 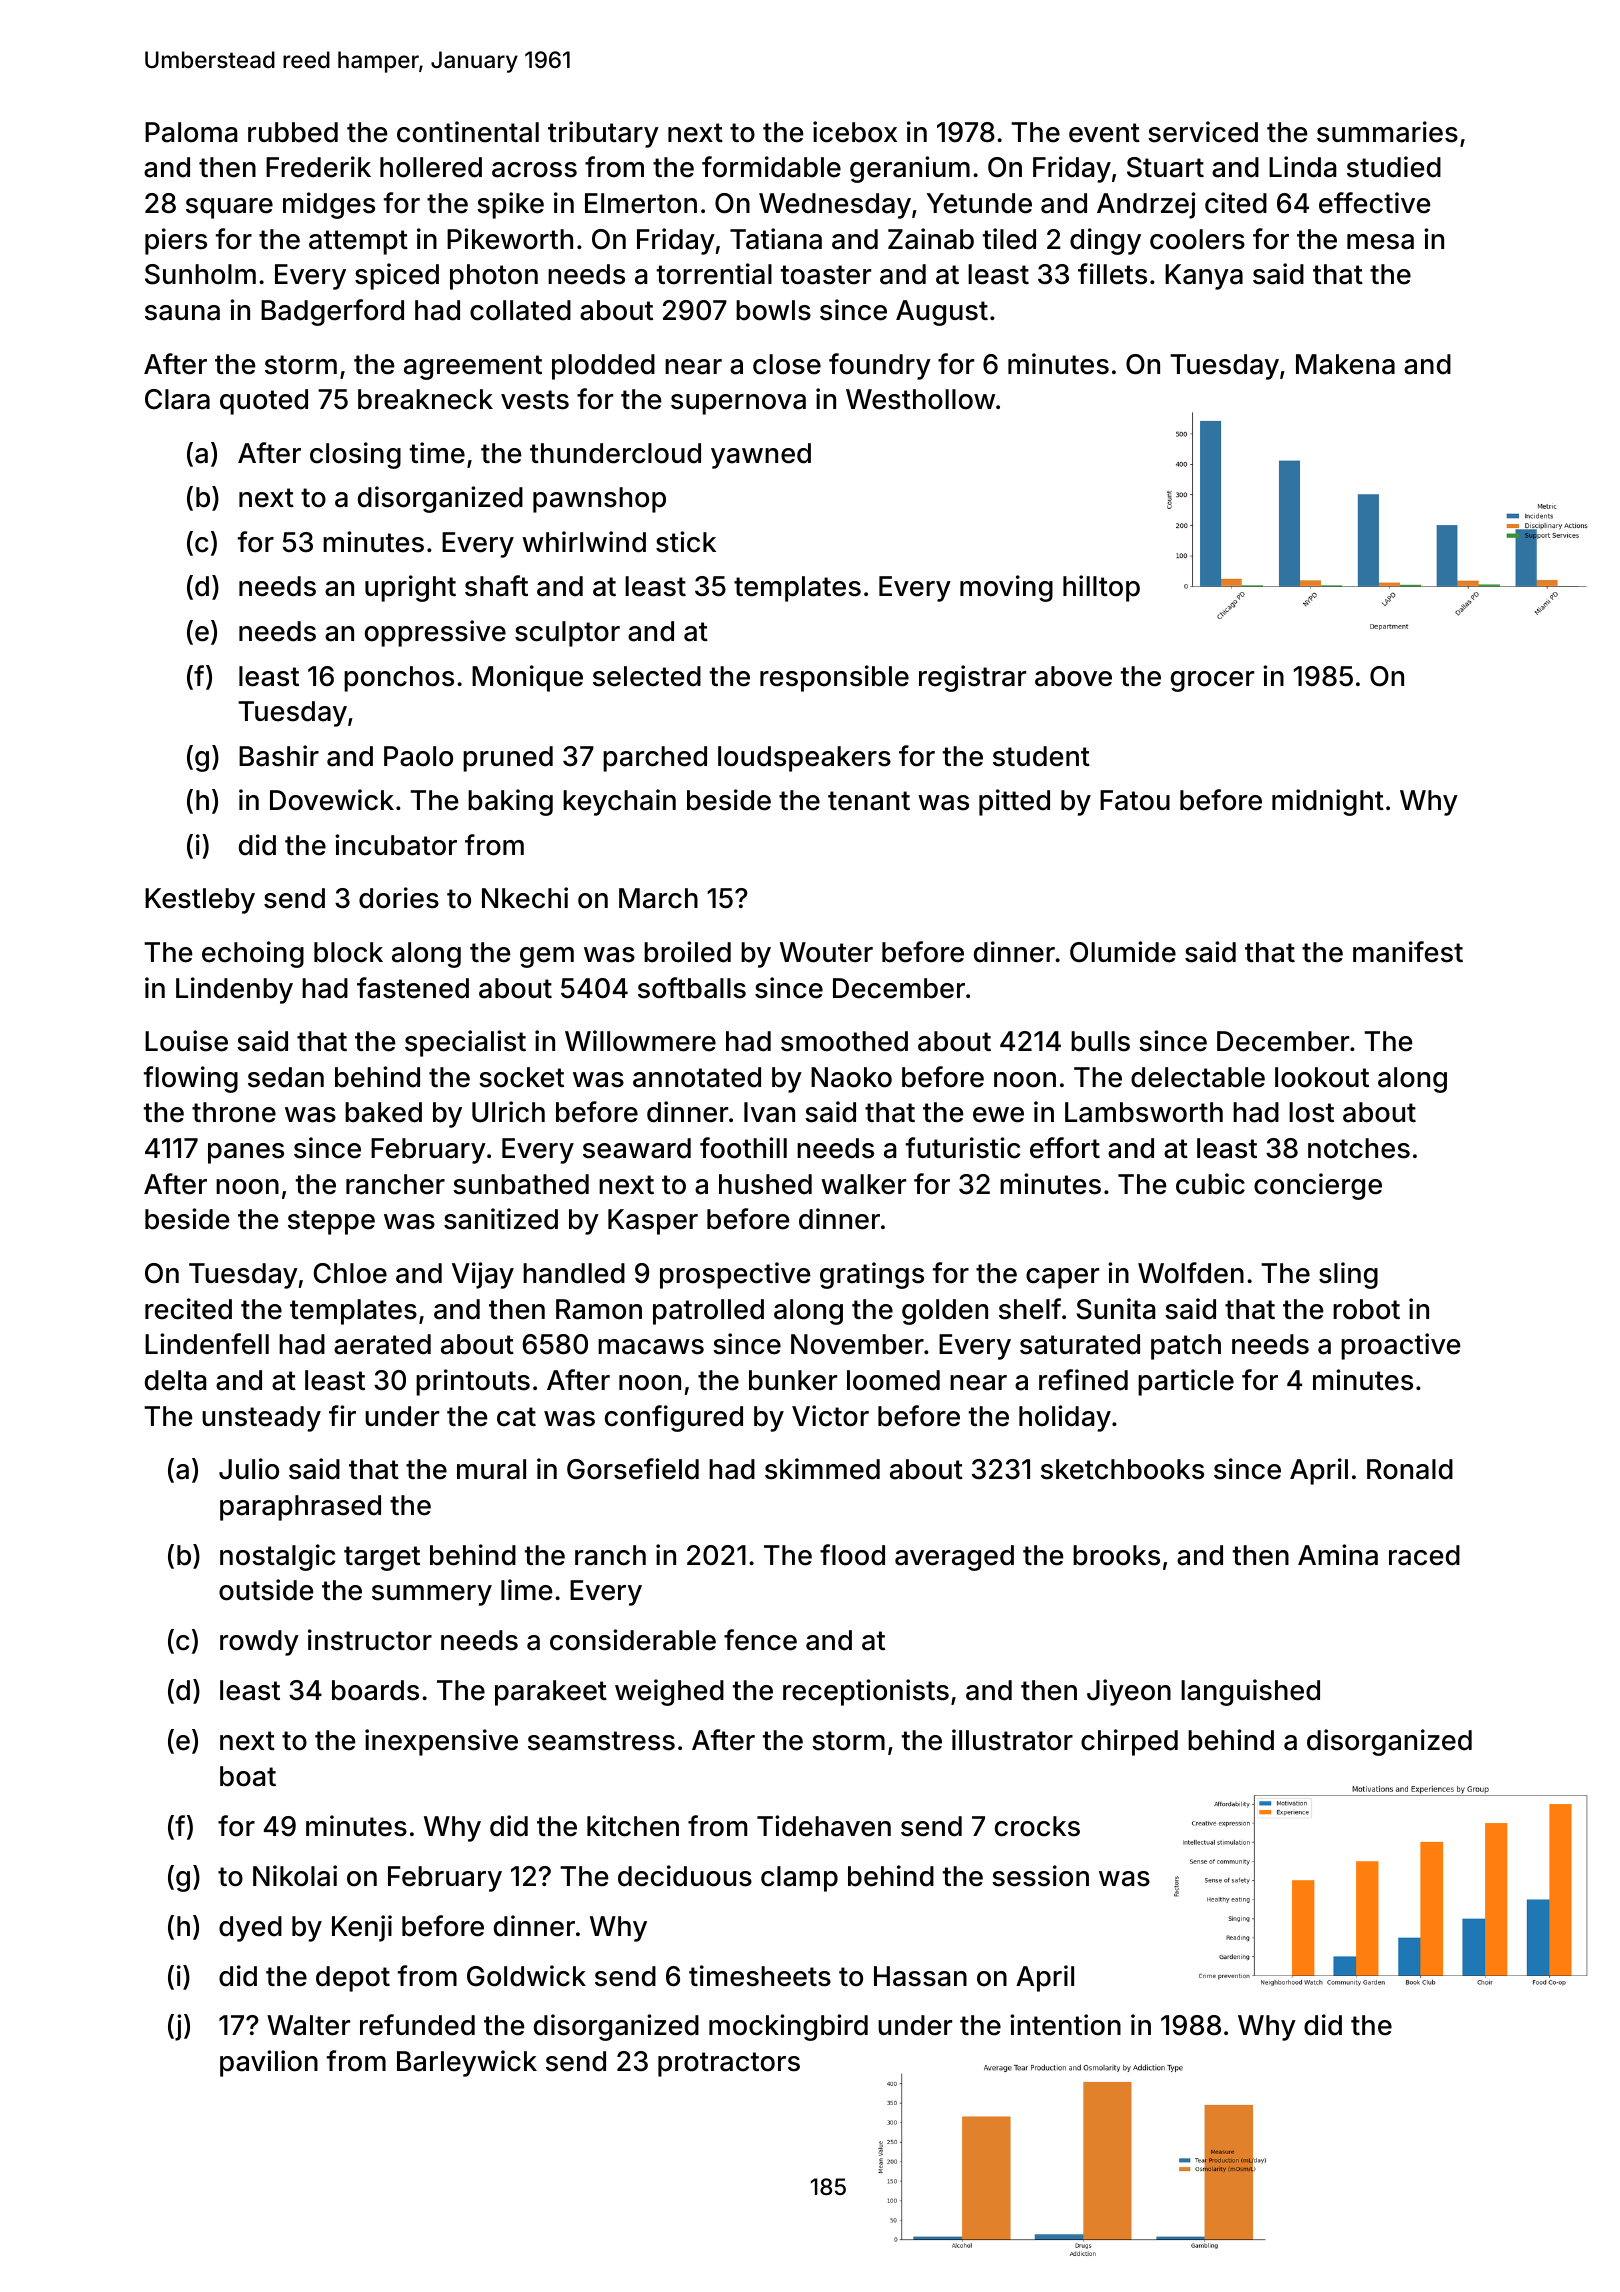 I want to click on fillets, so click(x=1112, y=274).
